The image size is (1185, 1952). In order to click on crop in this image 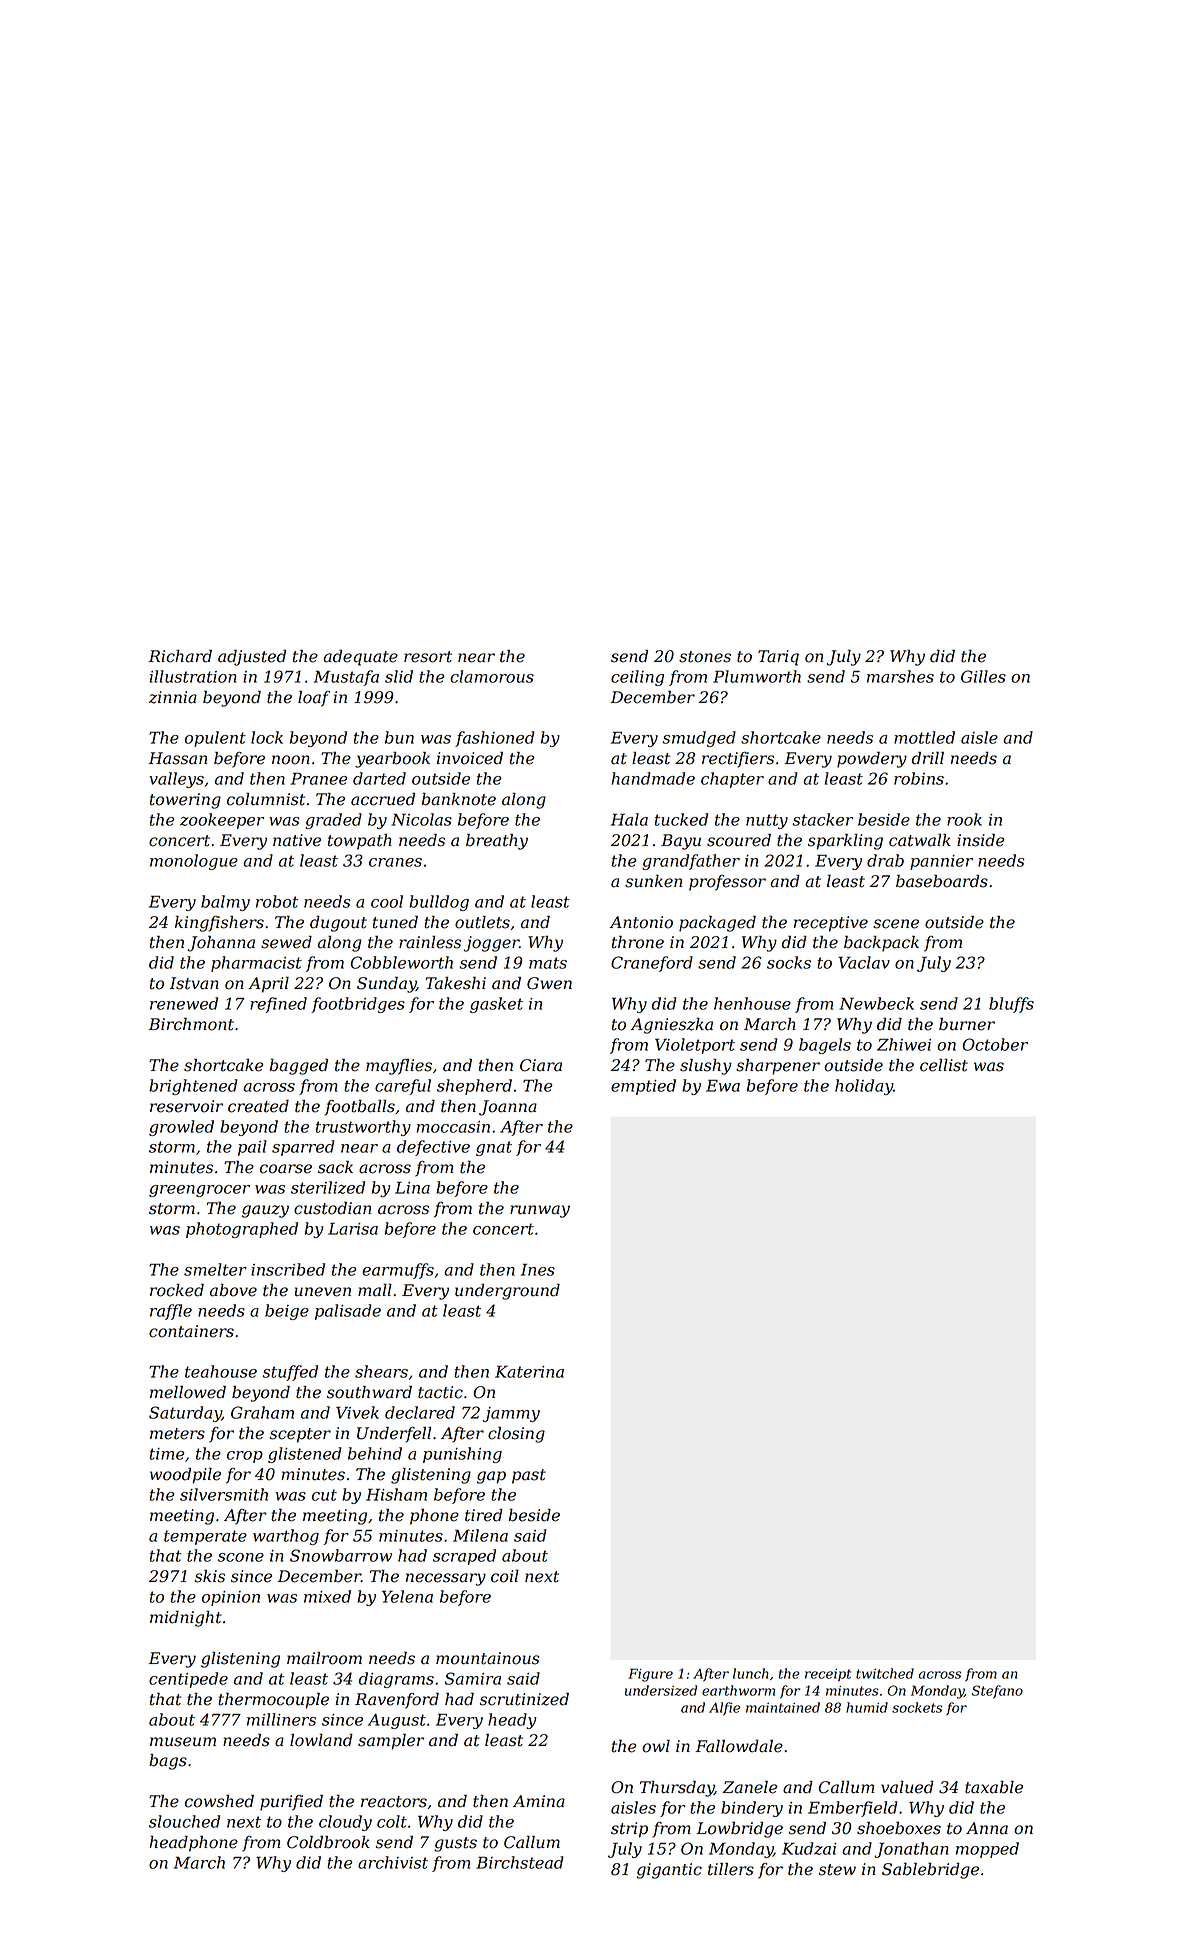, I will do `click(245, 1457)`.
